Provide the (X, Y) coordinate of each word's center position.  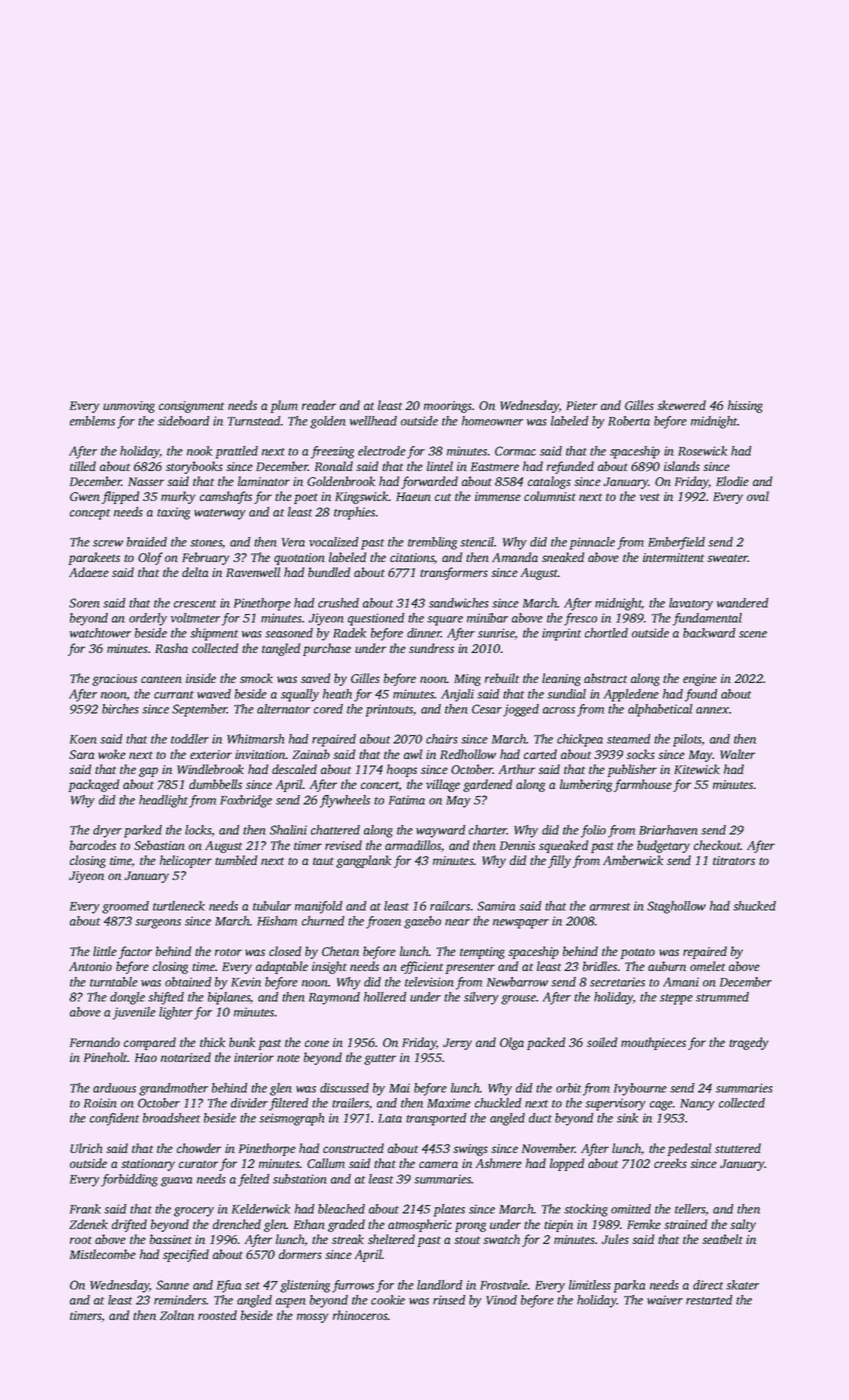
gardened (487, 785)
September (199, 710)
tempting (482, 953)
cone (317, 1043)
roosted (217, 1315)
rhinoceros (360, 1315)
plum (284, 406)
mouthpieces (653, 1043)
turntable (114, 982)
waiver (665, 1300)
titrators (734, 860)
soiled (602, 1042)
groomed (125, 907)
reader (319, 405)
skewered (681, 405)
